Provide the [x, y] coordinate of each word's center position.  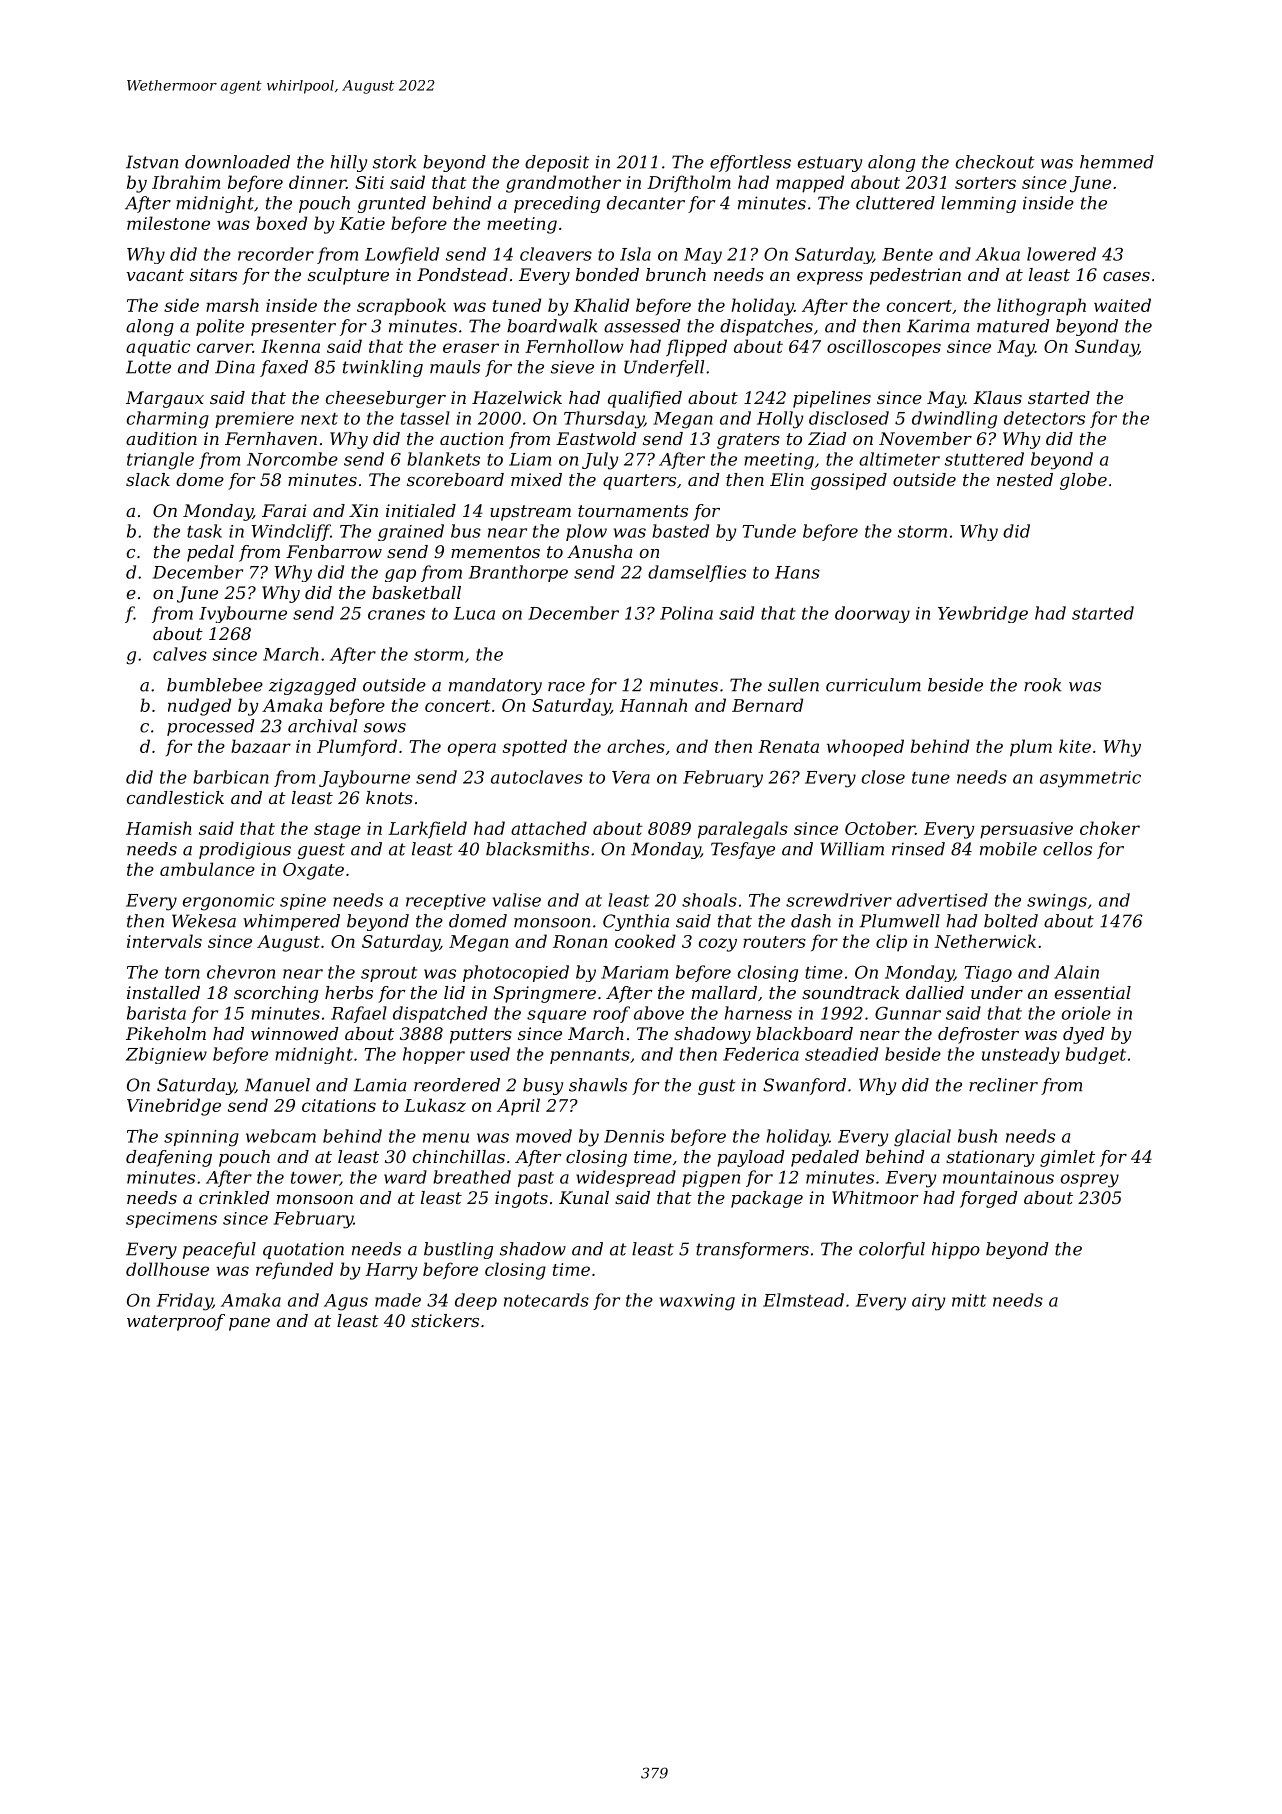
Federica [761, 1054]
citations [339, 1105]
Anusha [600, 551]
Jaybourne [364, 779]
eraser [471, 348]
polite [220, 327]
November [925, 438]
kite [1075, 746]
